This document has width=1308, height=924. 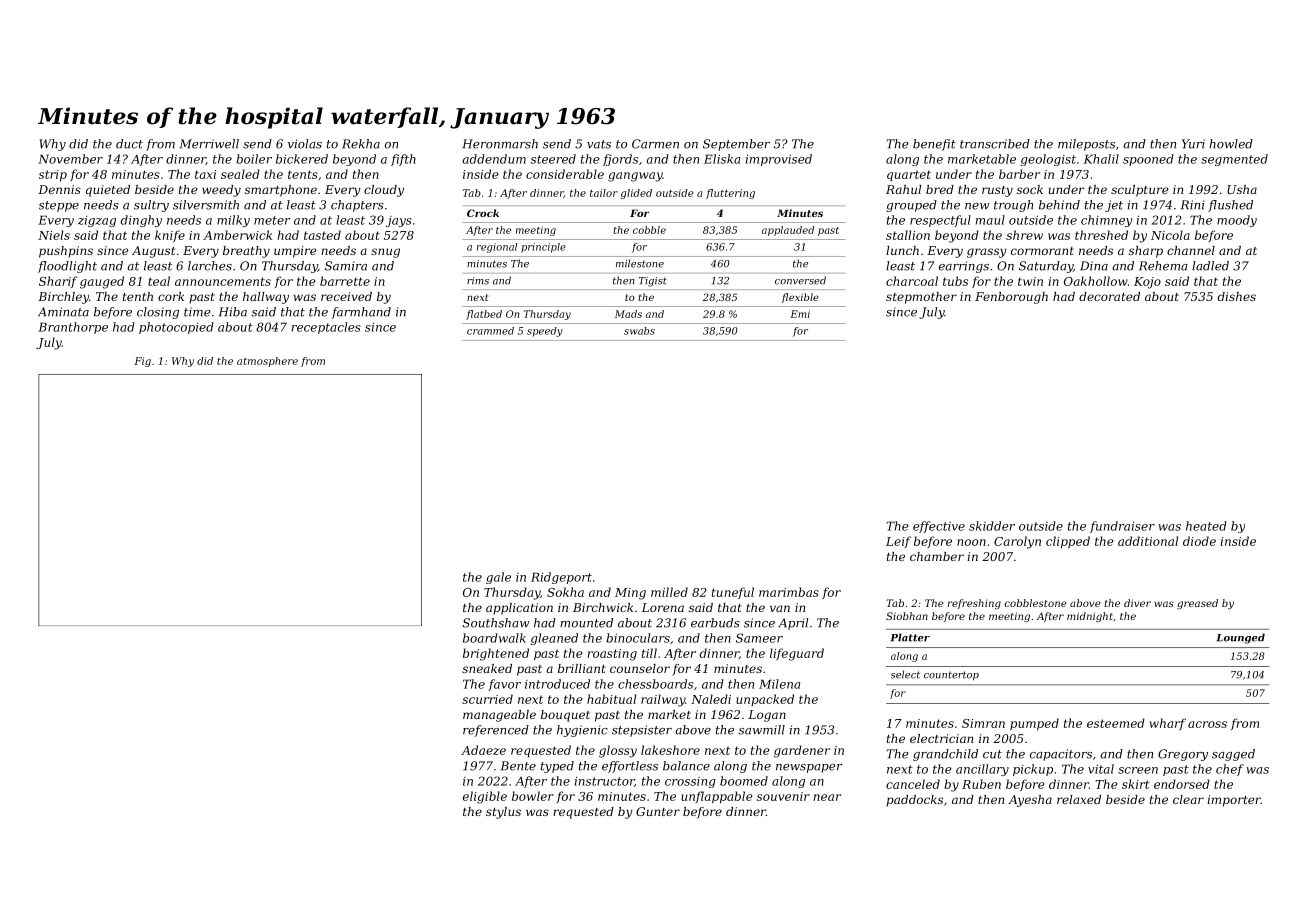 What do you see at coordinates (254, 159) in the document?
I see `boiler` at bounding box center [254, 159].
